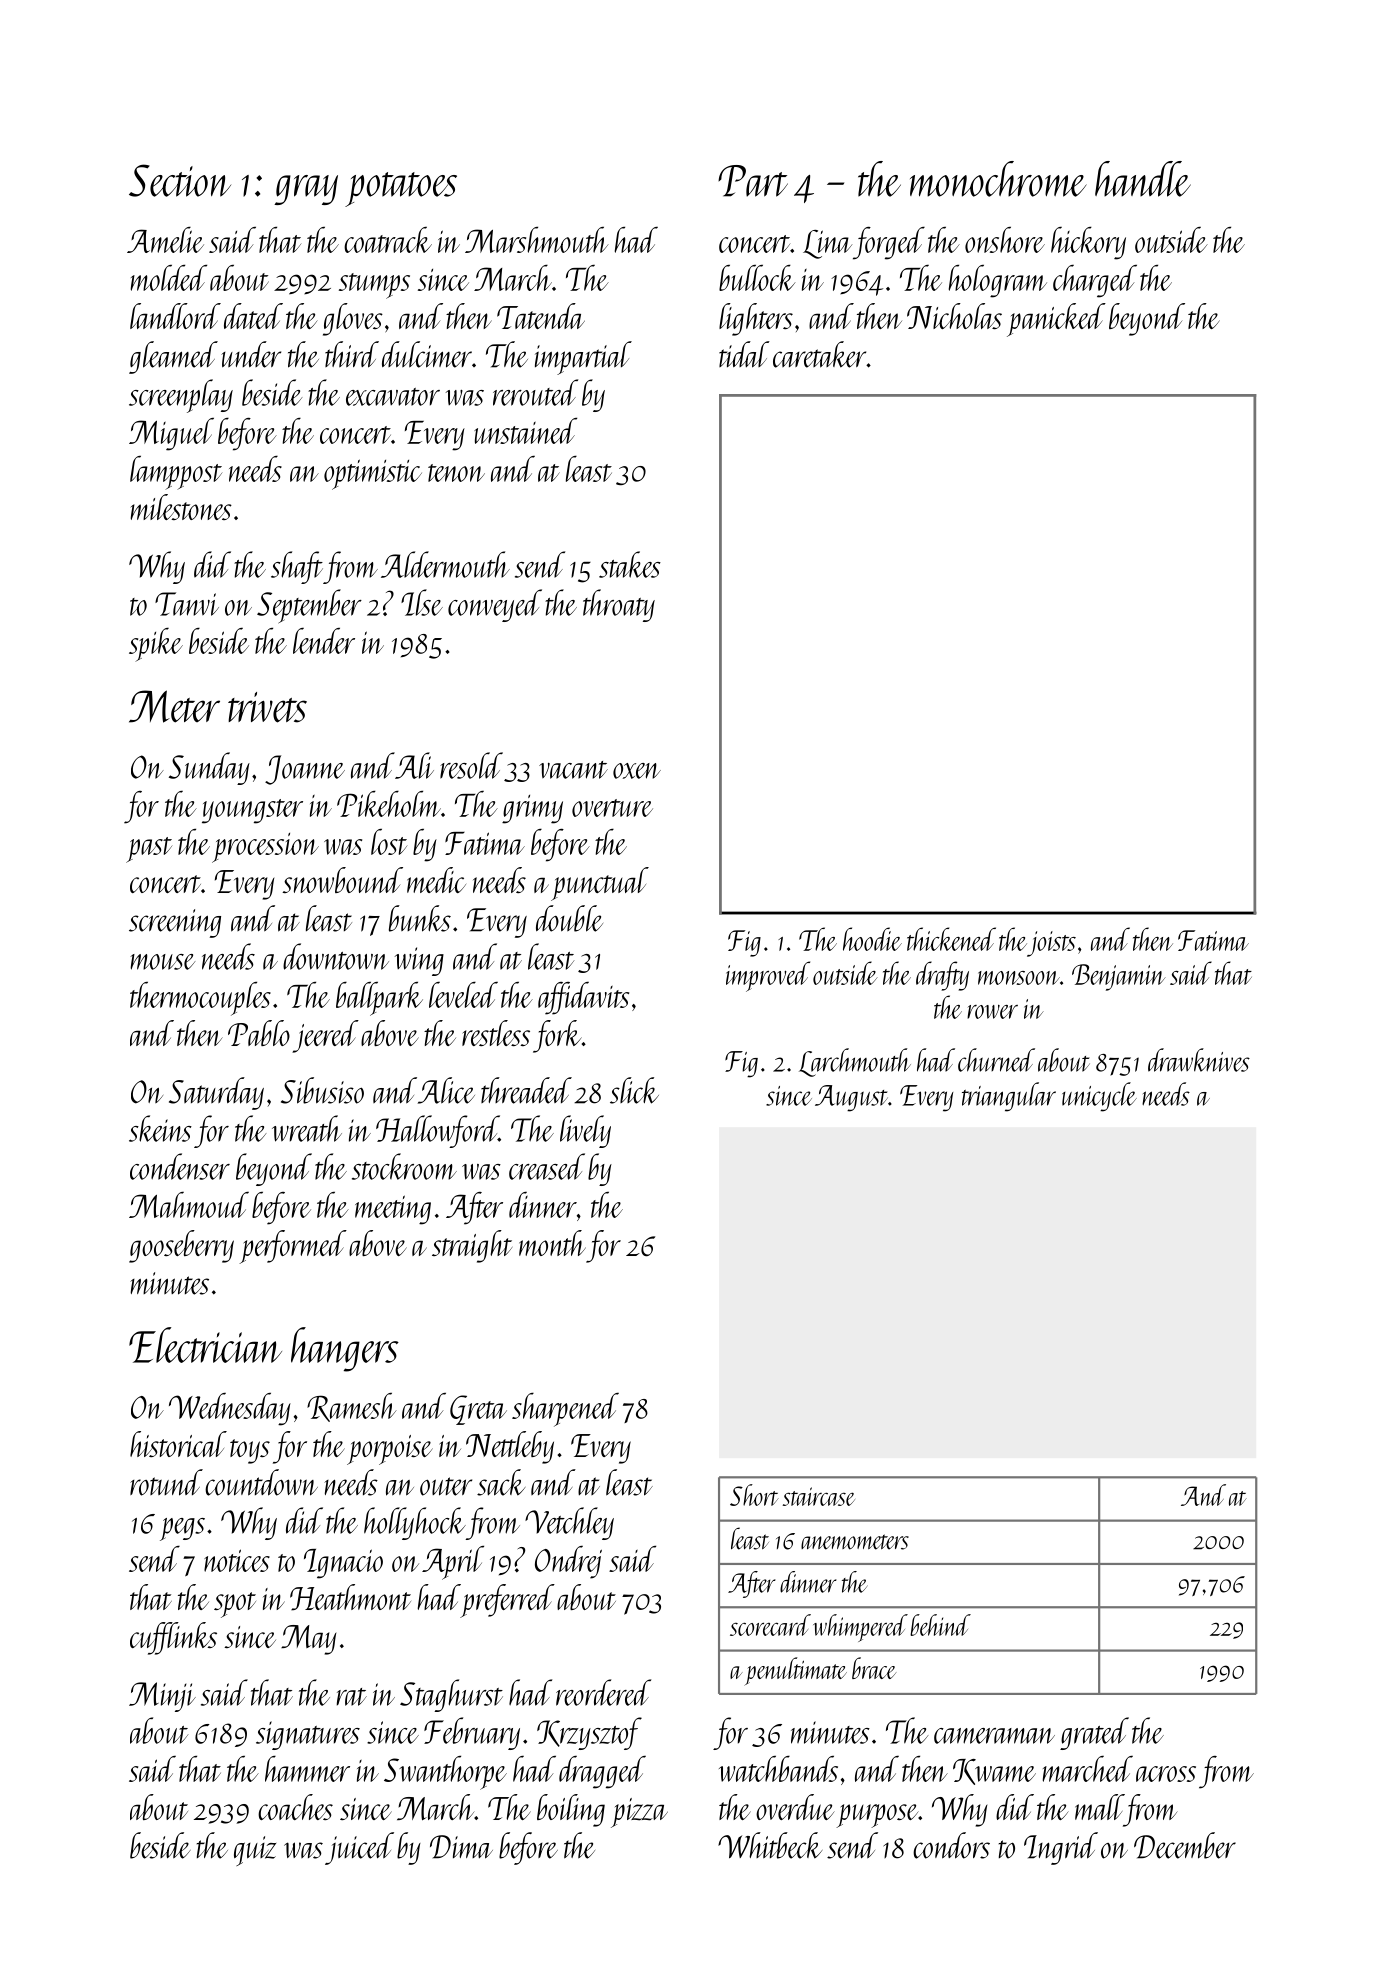  What do you see at coordinates (162, 1697) in the document?
I see `Minji` at bounding box center [162, 1697].
